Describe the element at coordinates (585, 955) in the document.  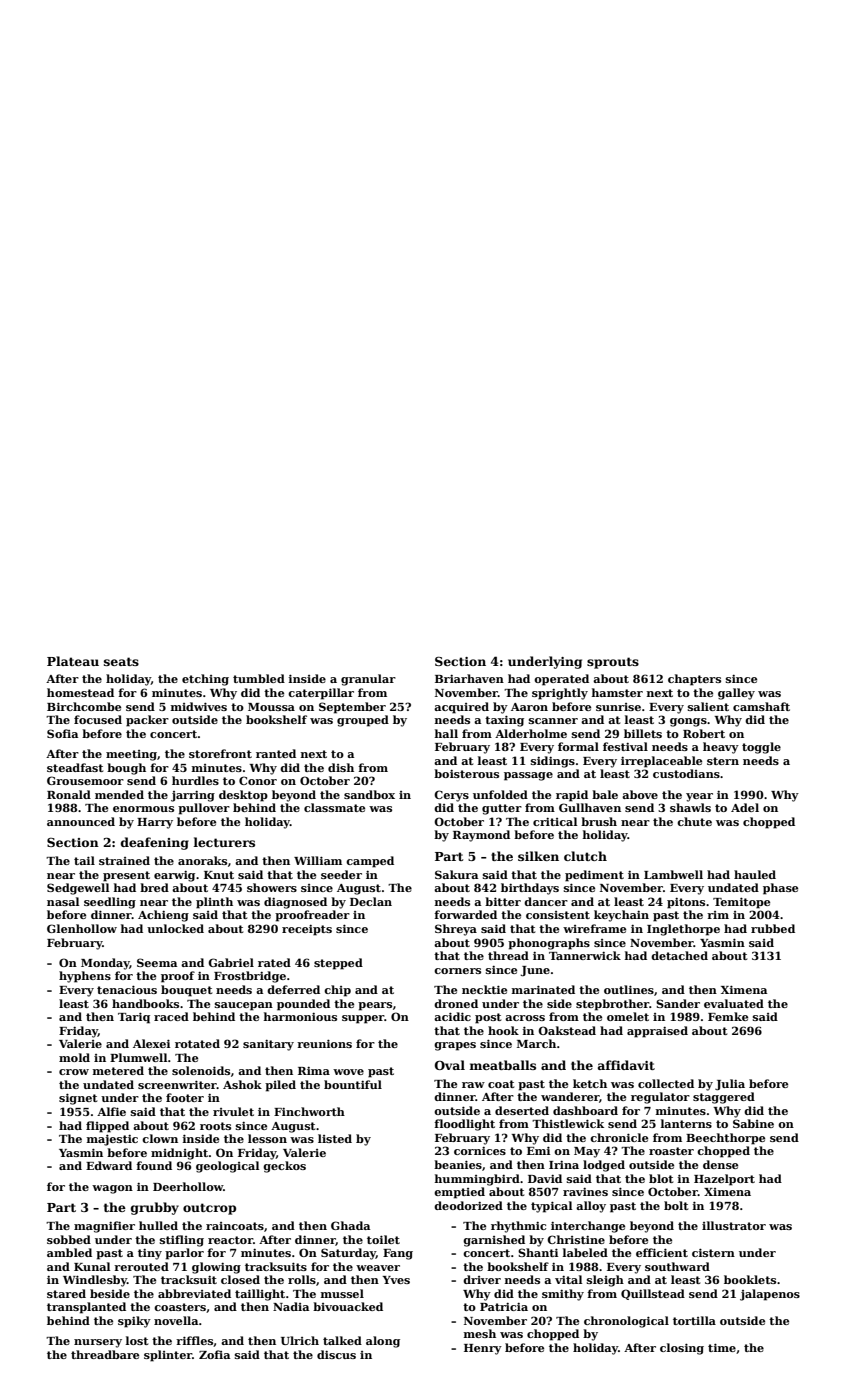
I see `Tannerwick` at that location.
